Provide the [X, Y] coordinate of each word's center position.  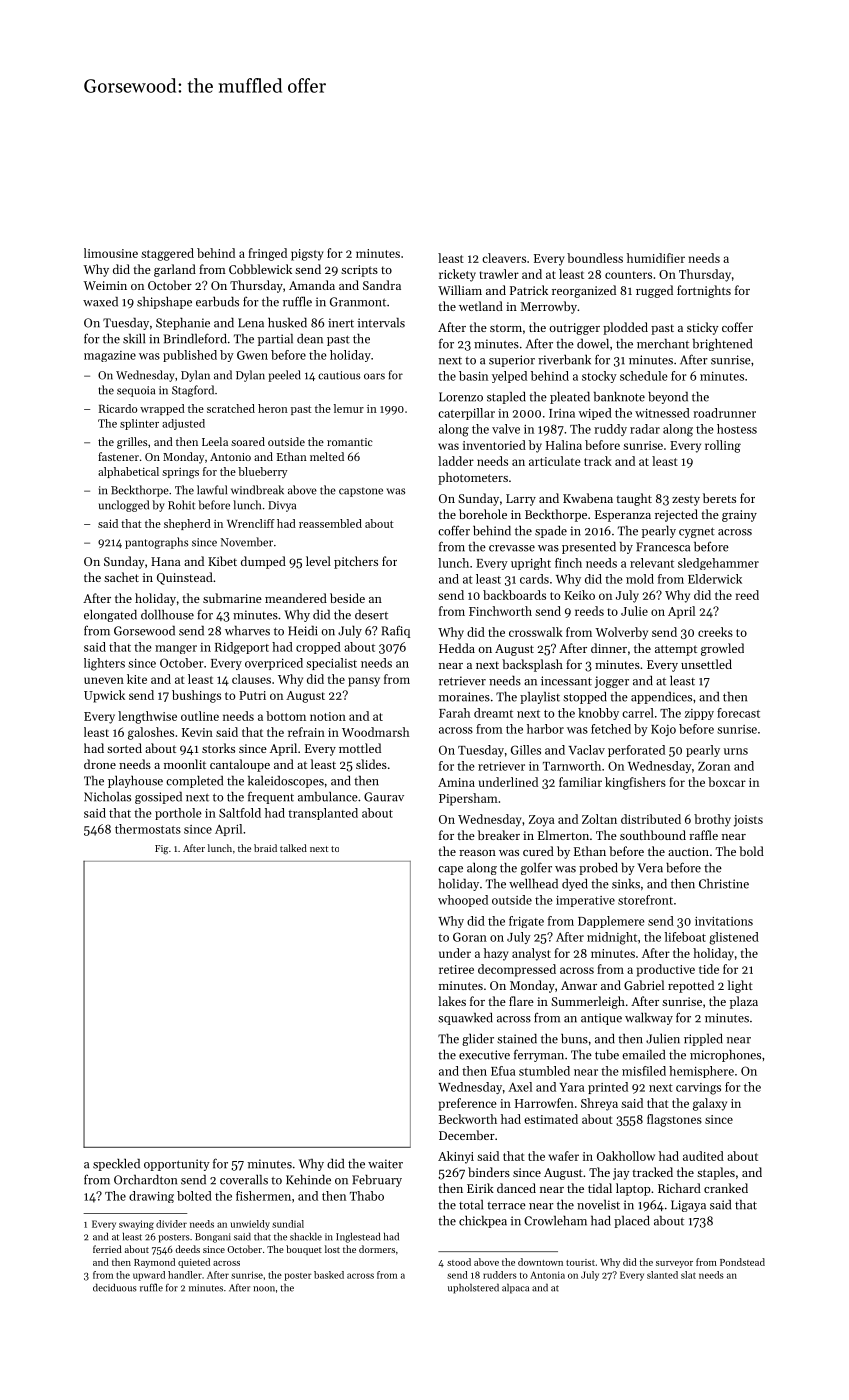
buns [574, 1039]
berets [719, 498]
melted [327, 456]
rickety [457, 275]
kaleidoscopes [286, 782]
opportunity [177, 1165]
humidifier [656, 258]
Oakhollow [626, 1156]
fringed [267, 254]
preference [467, 1104]
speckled [116, 1165]
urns [736, 751]
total [471, 1205]
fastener [118, 456]
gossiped [158, 798]
